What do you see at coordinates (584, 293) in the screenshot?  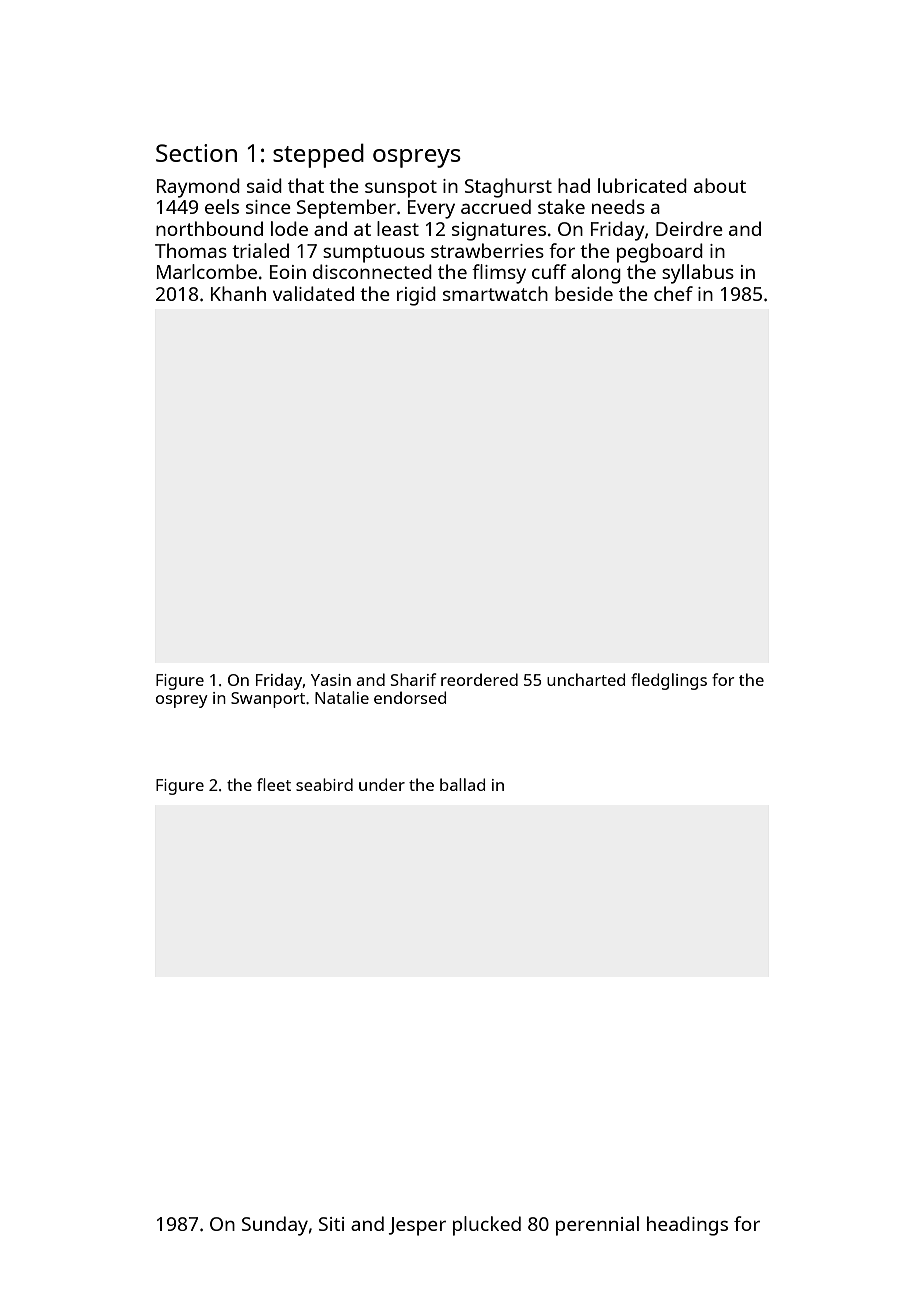 I see `beside` at bounding box center [584, 293].
